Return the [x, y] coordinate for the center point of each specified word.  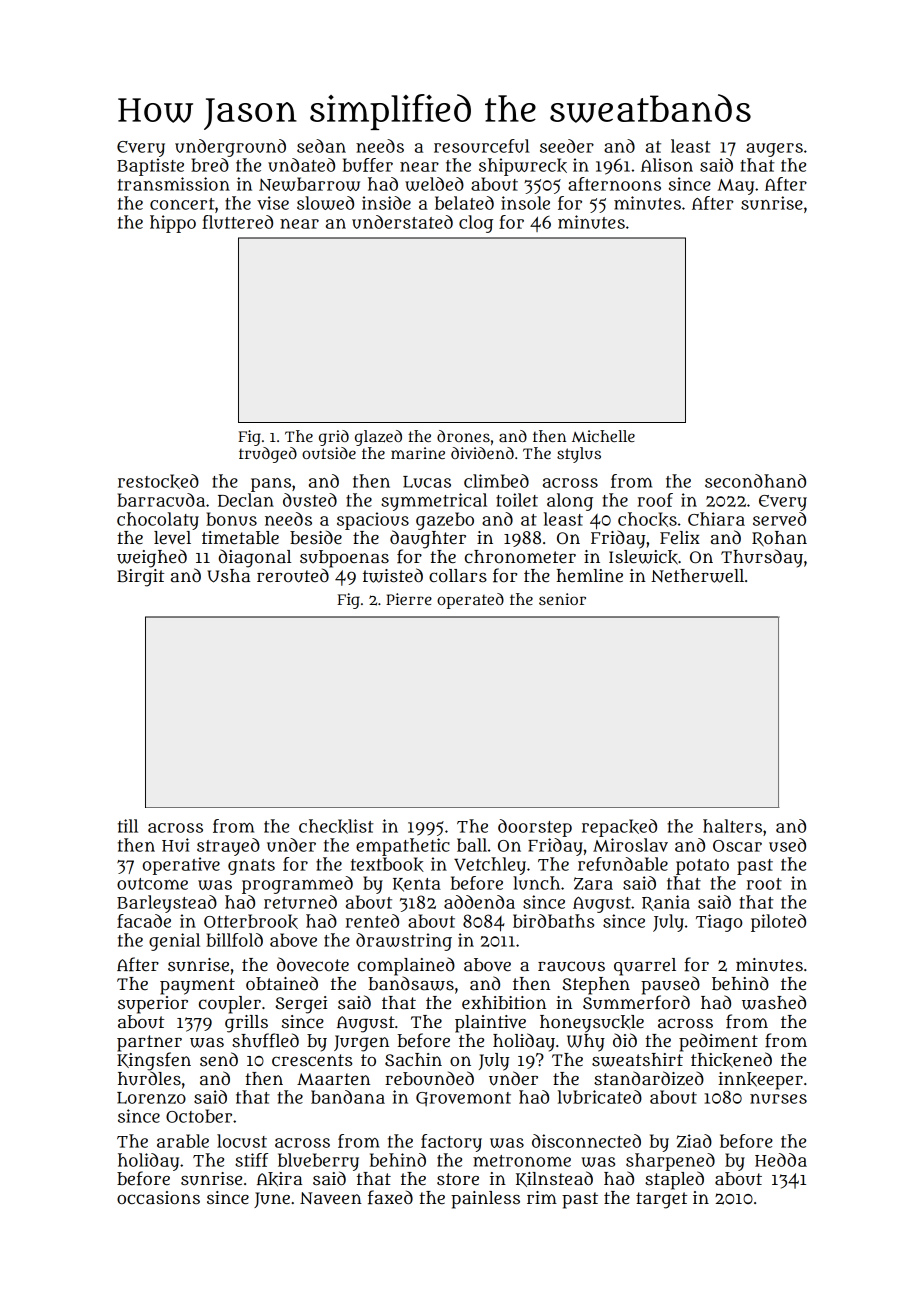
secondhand [755, 481]
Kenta [417, 885]
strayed [228, 847]
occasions [158, 1198]
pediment [718, 1042]
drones [463, 436]
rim [542, 1197]
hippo [173, 224]
